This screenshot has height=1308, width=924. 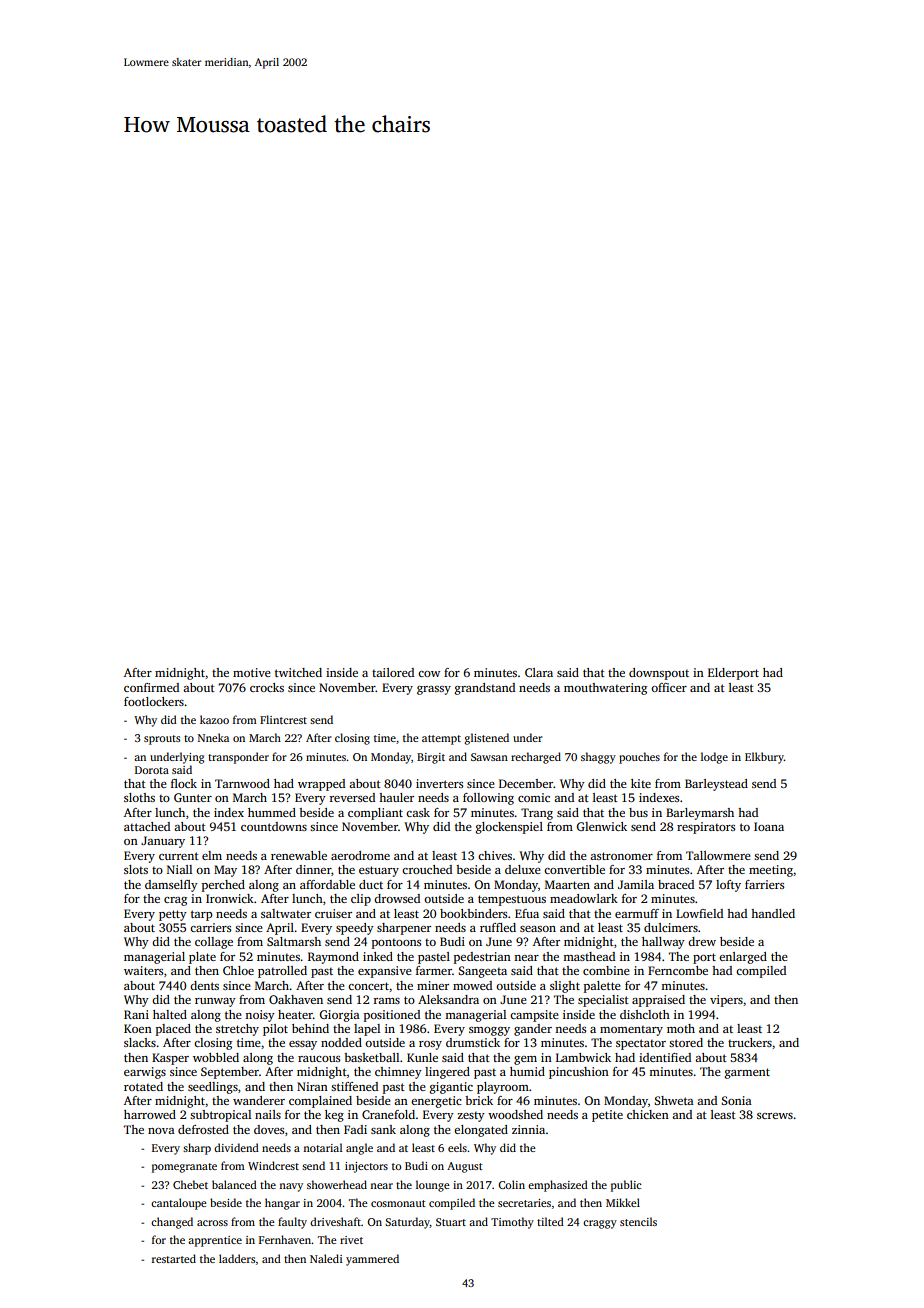 What do you see at coordinates (136, 1014) in the screenshot?
I see `Rani` at bounding box center [136, 1014].
